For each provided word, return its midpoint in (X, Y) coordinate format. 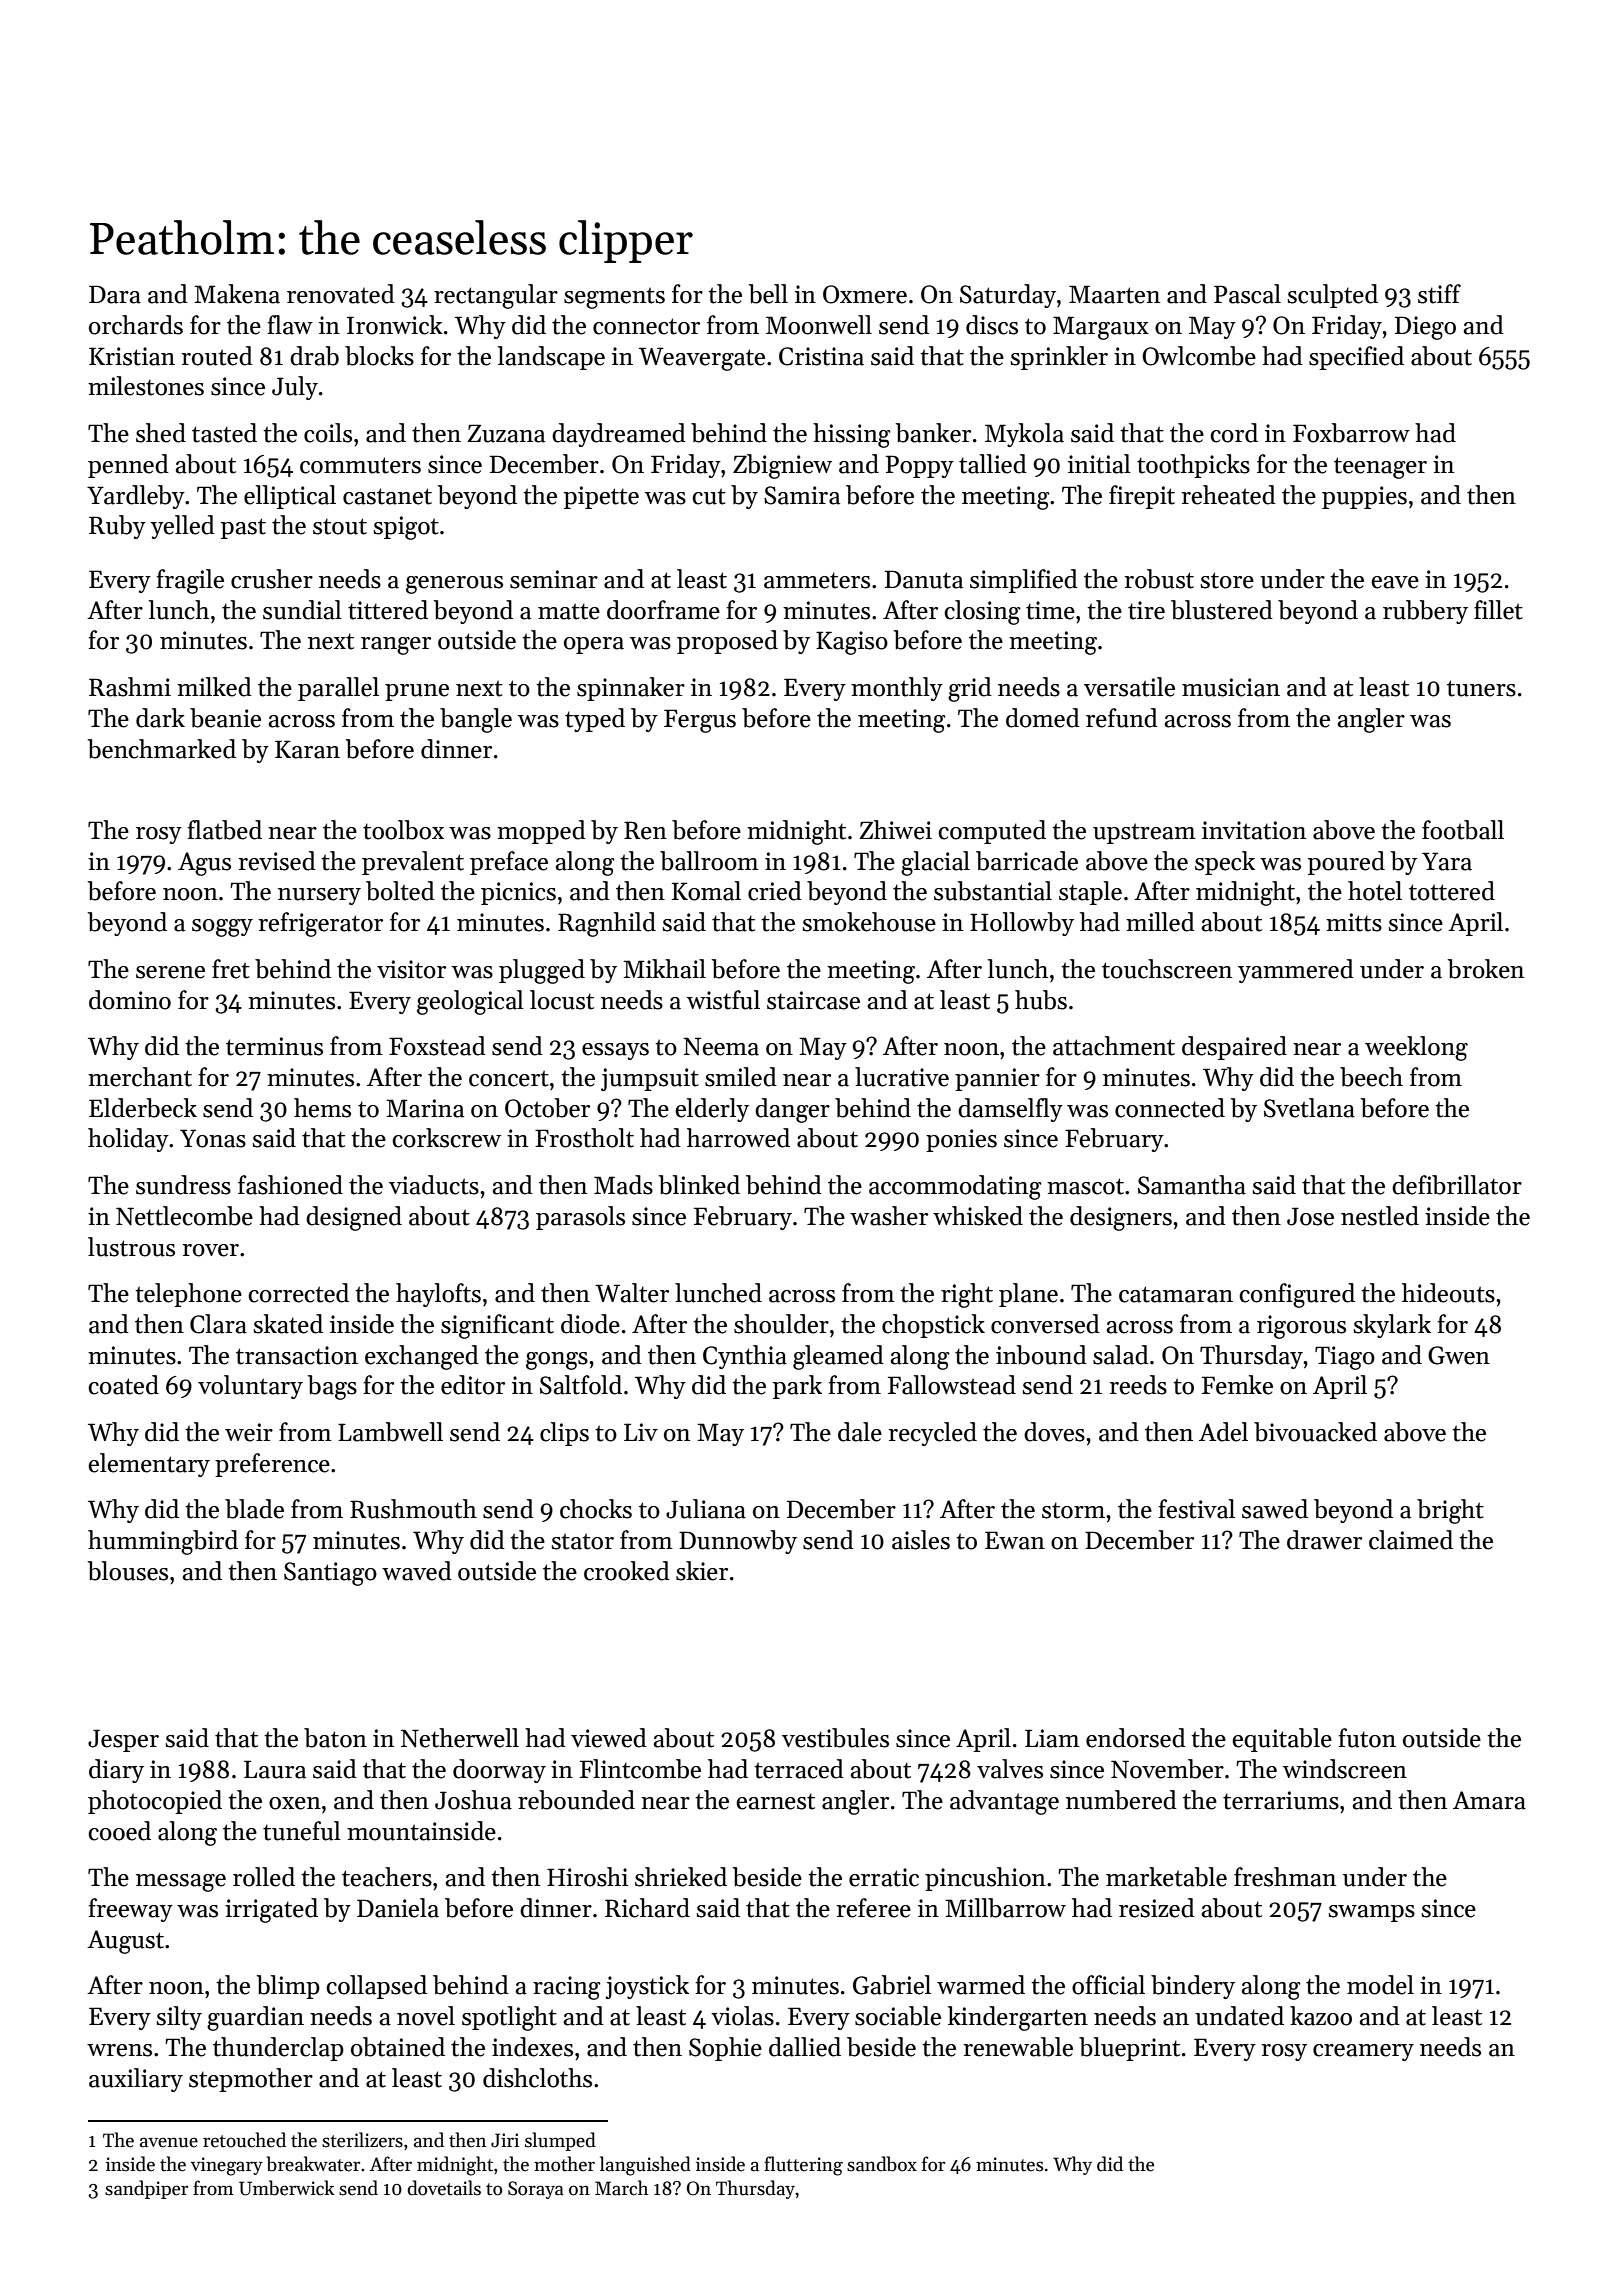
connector (646, 326)
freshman (1285, 1877)
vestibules (835, 1738)
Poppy (920, 466)
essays (615, 1051)
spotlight (509, 2018)
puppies (1364, 497)
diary (116, 1771)
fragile (190, 581)
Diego (1425, 328)
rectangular (496, 296)
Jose (1310, 1216)
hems (322, 1108)
